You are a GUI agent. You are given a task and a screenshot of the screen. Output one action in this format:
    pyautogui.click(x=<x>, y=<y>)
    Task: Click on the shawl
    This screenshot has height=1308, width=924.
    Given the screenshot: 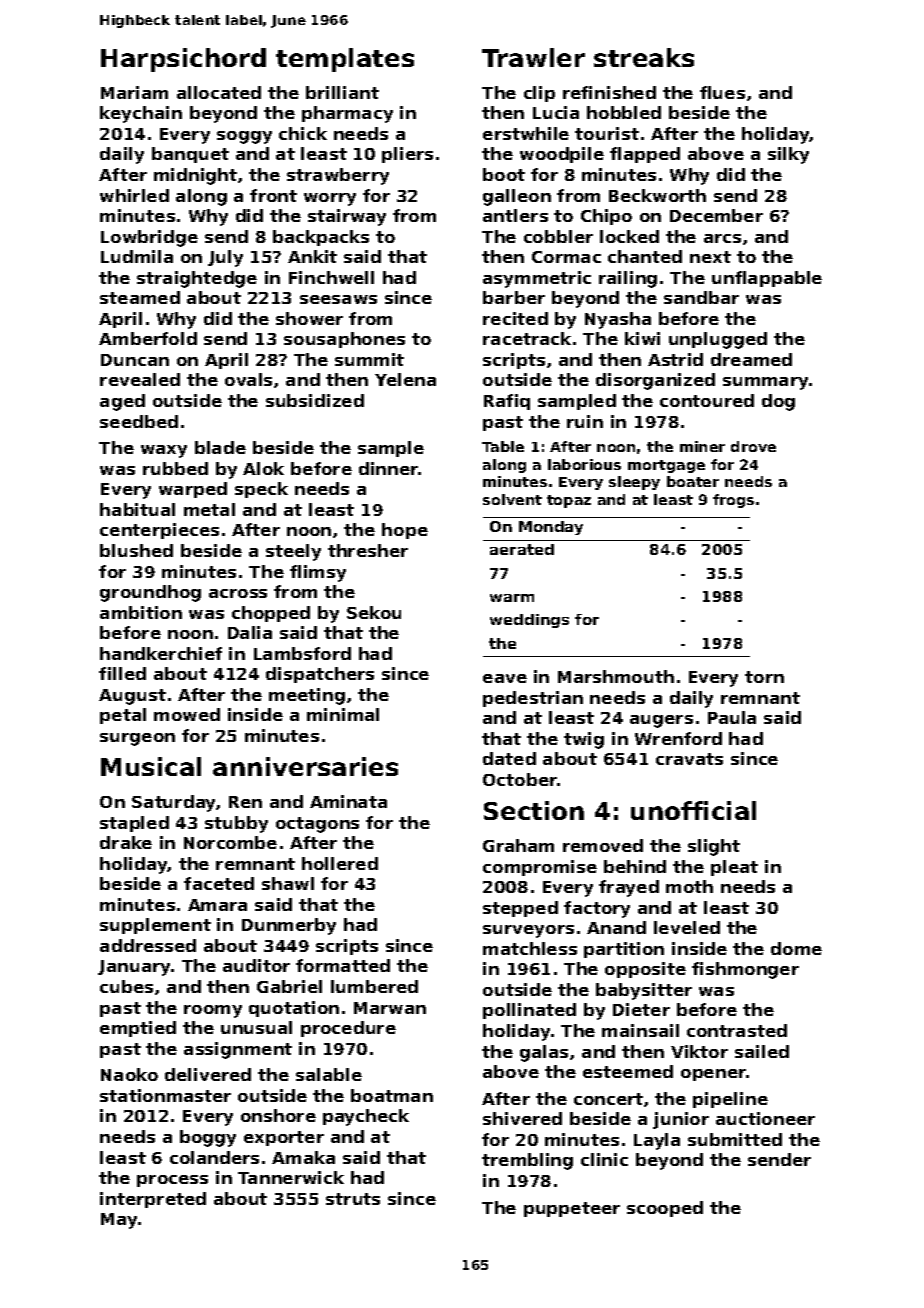 What is the action you would take?
    pyautogui.click(x=288, y=883)
